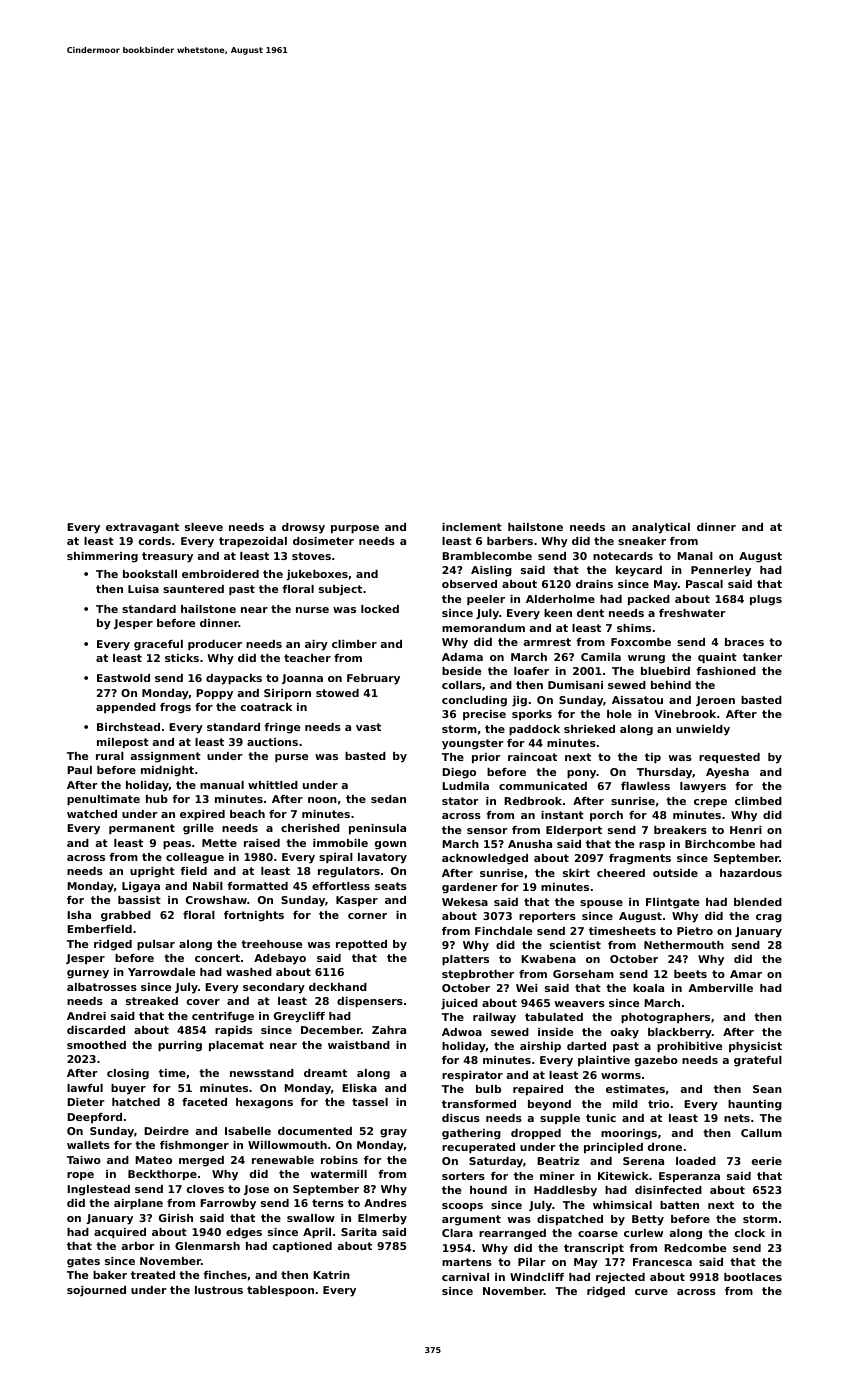 The image size is (849, 1400). What do you see at coordinates (207, 1246) in the screenshot?
I see `Glenmarsh` at bounding box center [207, 1246].
